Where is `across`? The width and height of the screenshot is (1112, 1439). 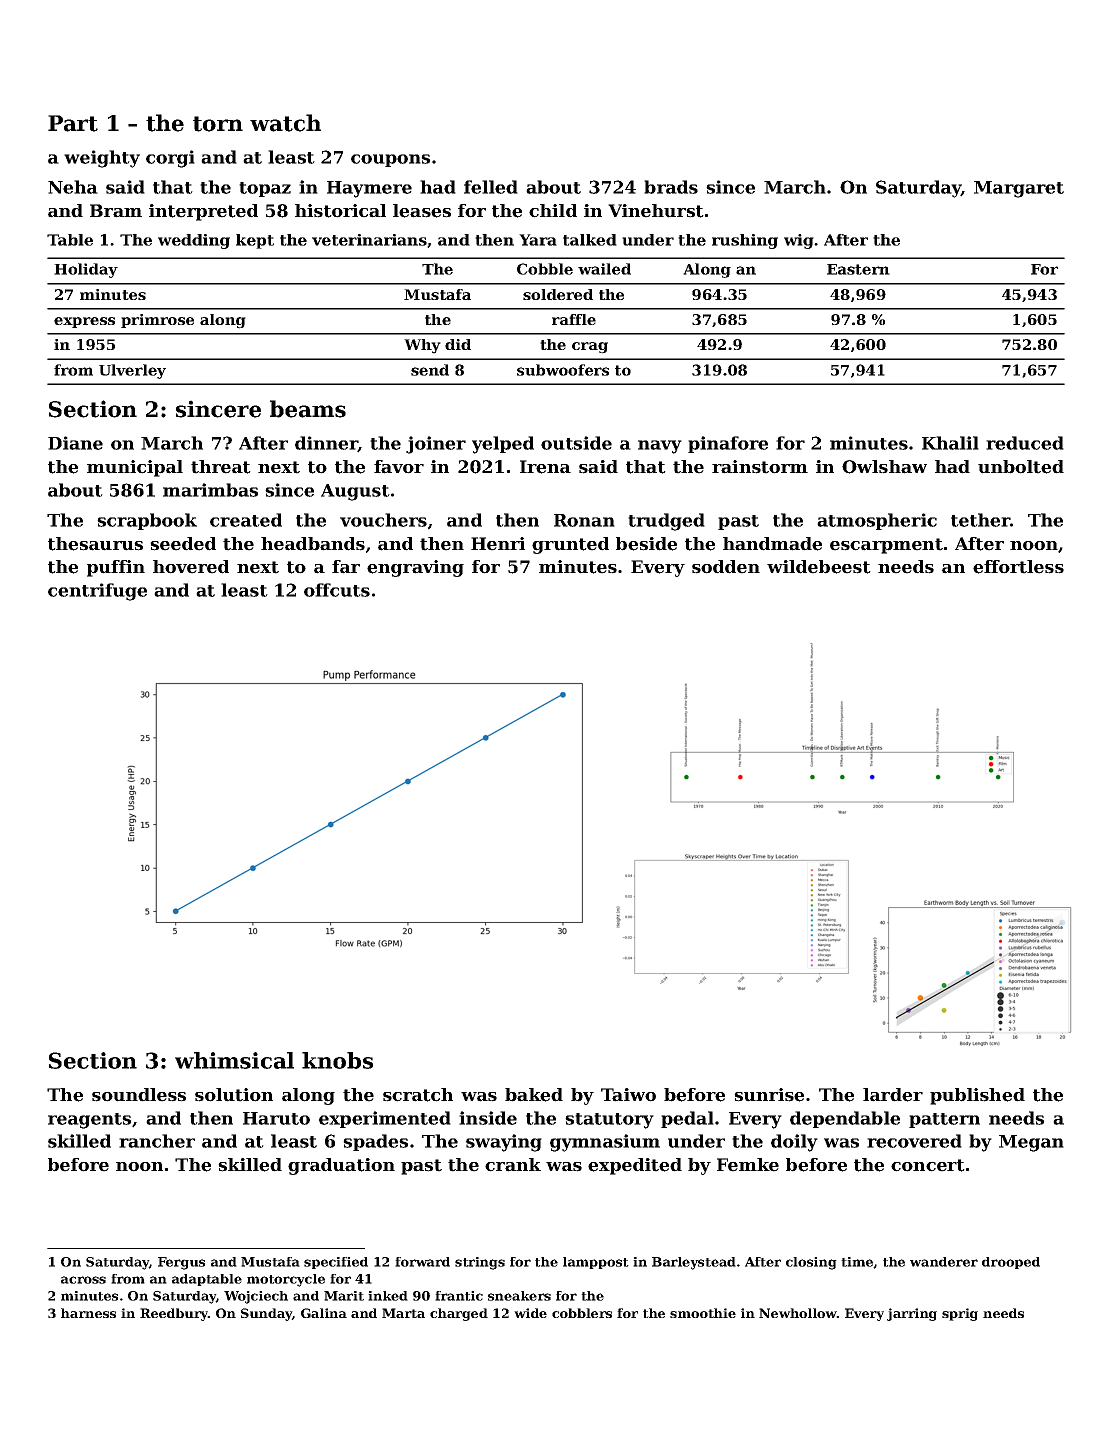
across is located at coordinates (83, 1280).
